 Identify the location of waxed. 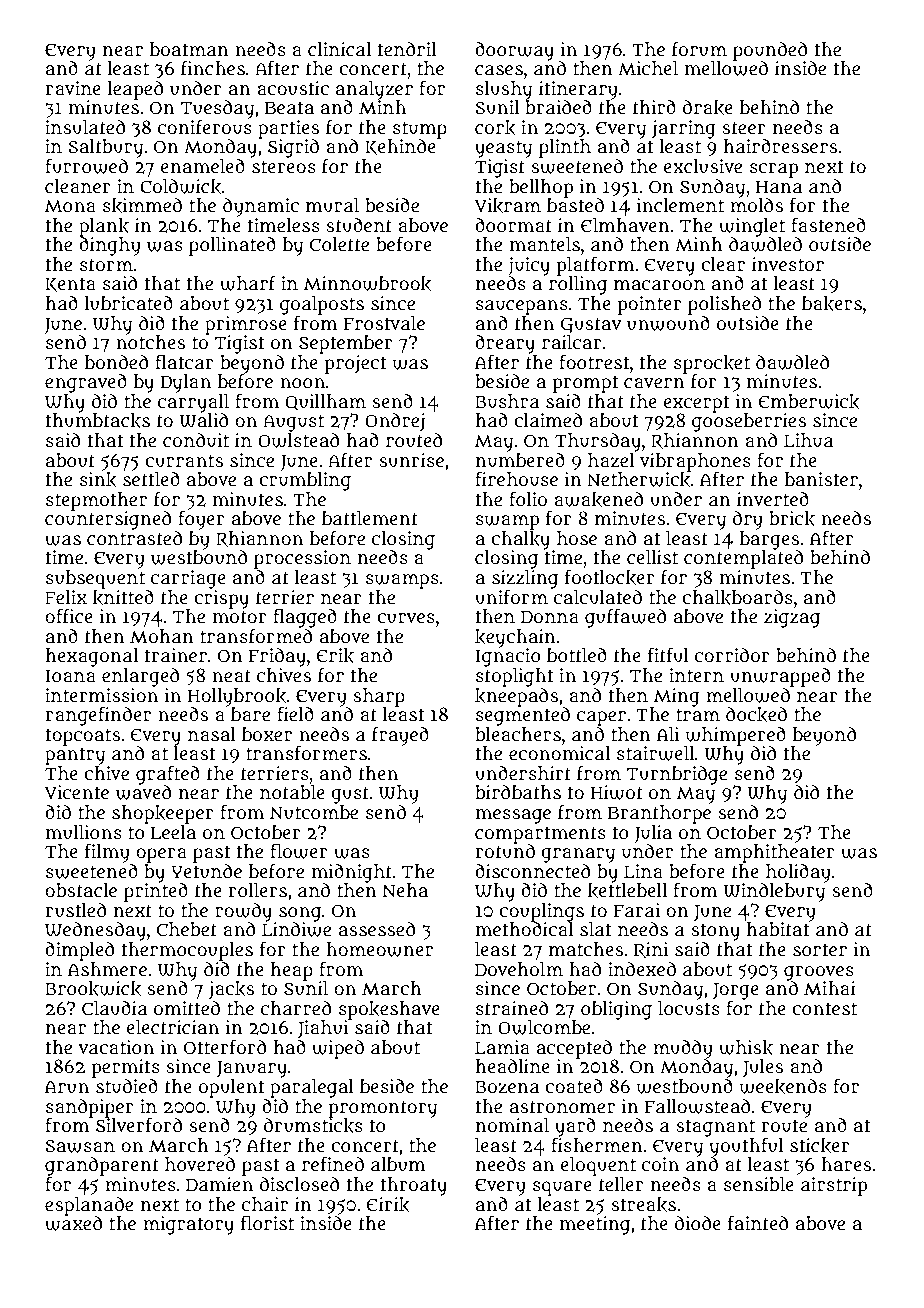
(73, 1223).
